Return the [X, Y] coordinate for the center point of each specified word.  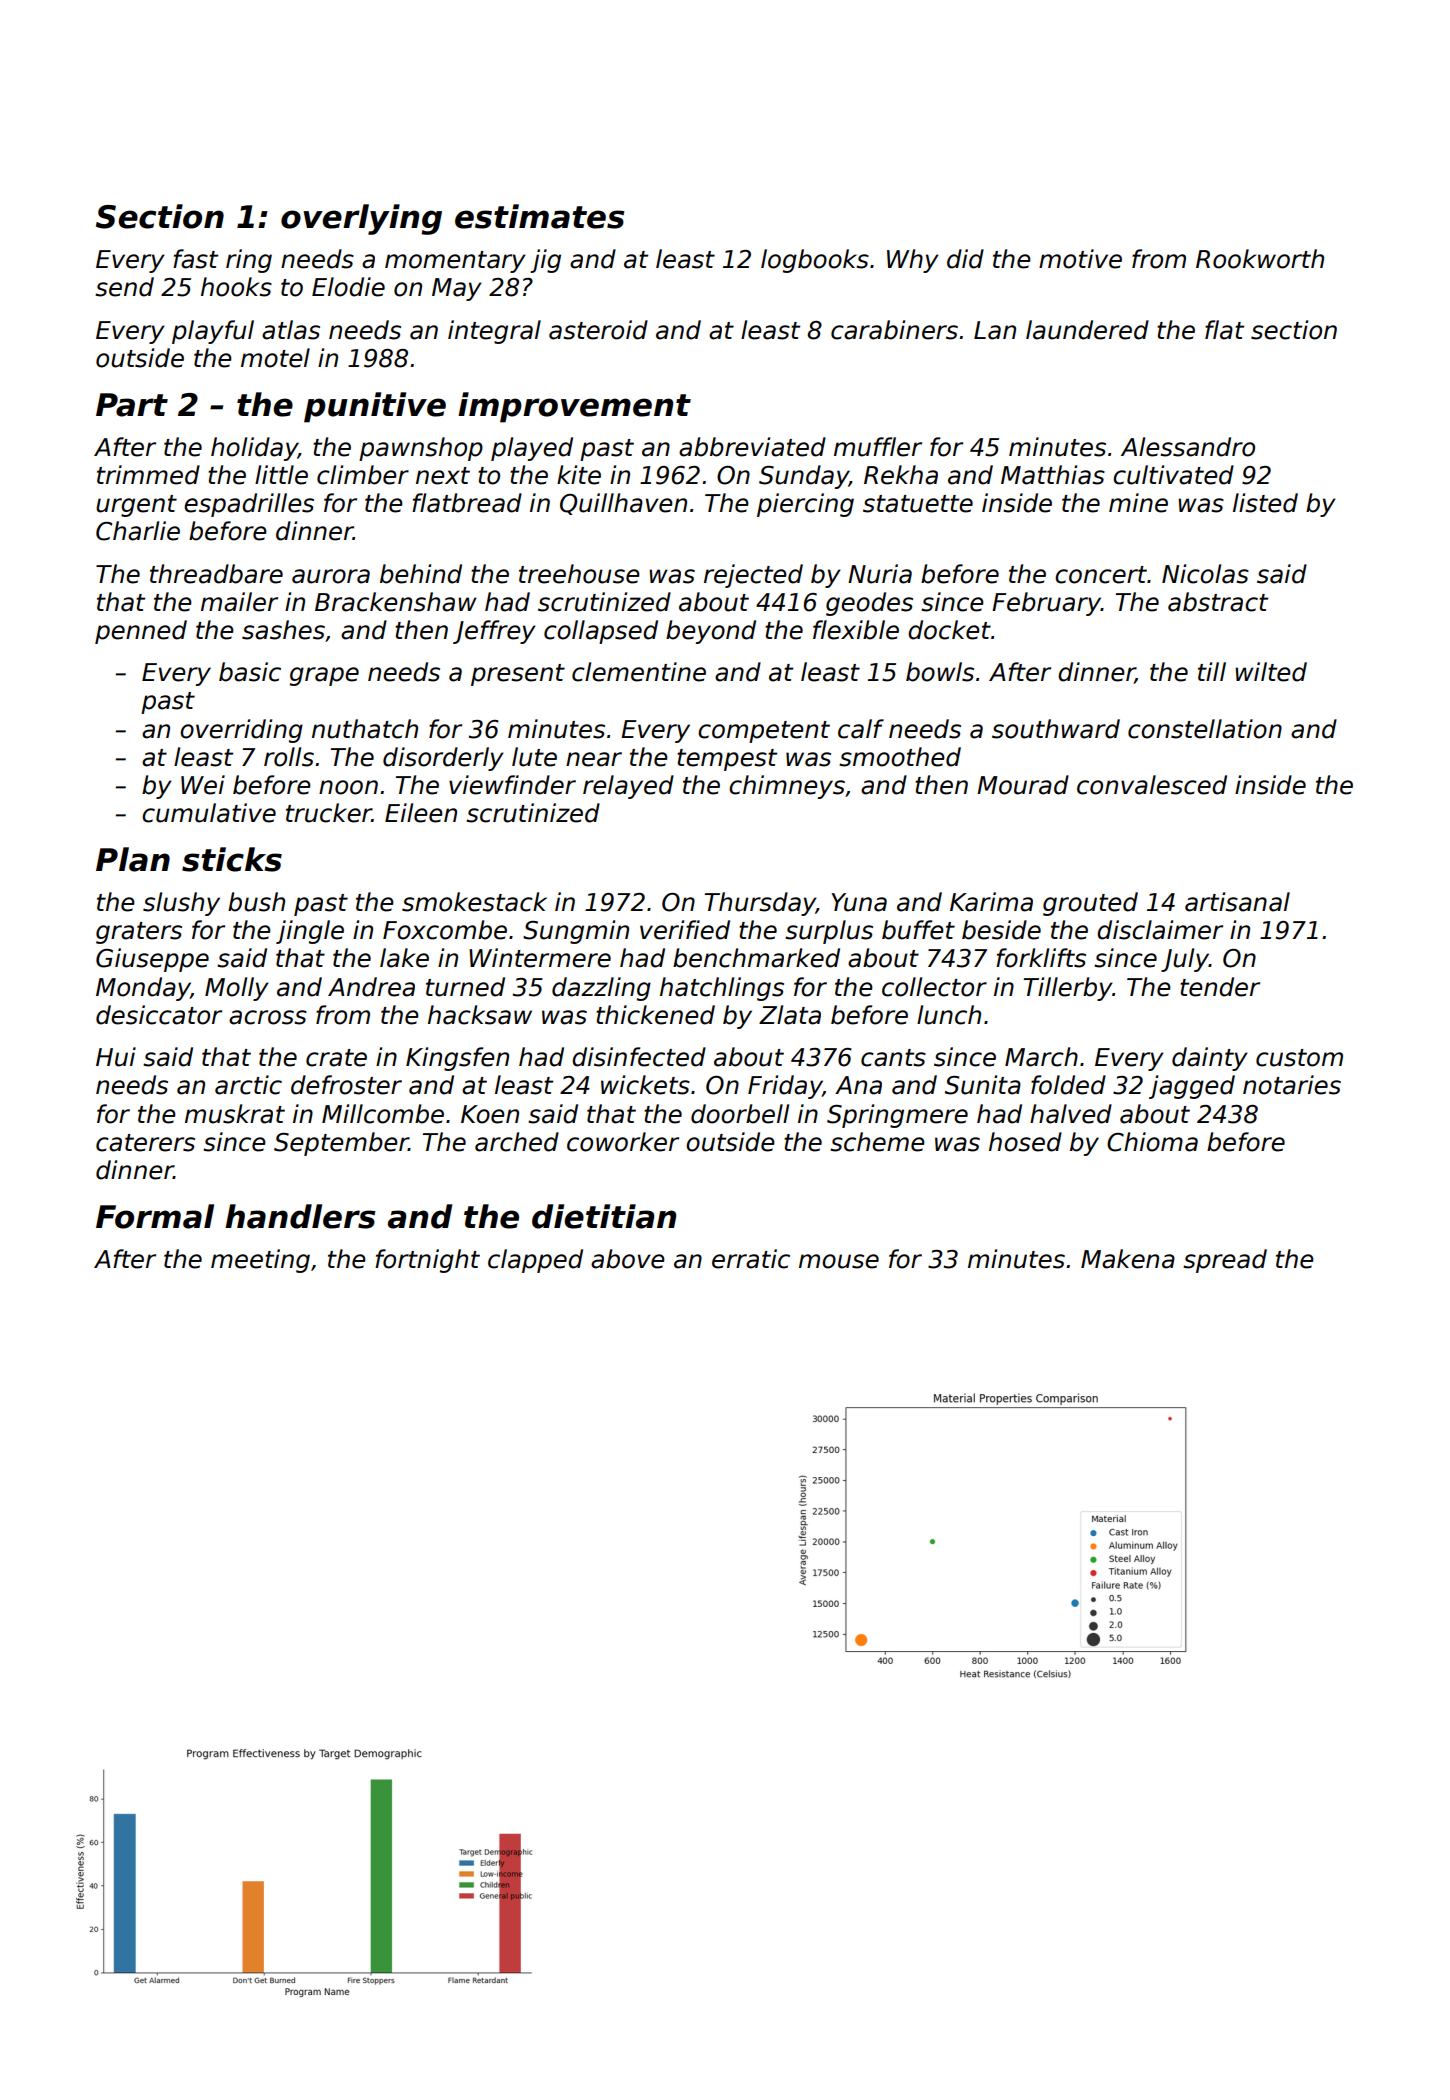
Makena [1128, 1259]
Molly [237, 989]
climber [363, 475]
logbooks [815, 261]
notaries [1292, 1085]
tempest [727, 760]
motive [1080, 259]
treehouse [579, 574]
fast [195, 259]
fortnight [427, 1261]
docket [949, 630]
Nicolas [1205, 574]
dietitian [604, 1216]
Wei [203, 785]
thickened [655, 1015]
